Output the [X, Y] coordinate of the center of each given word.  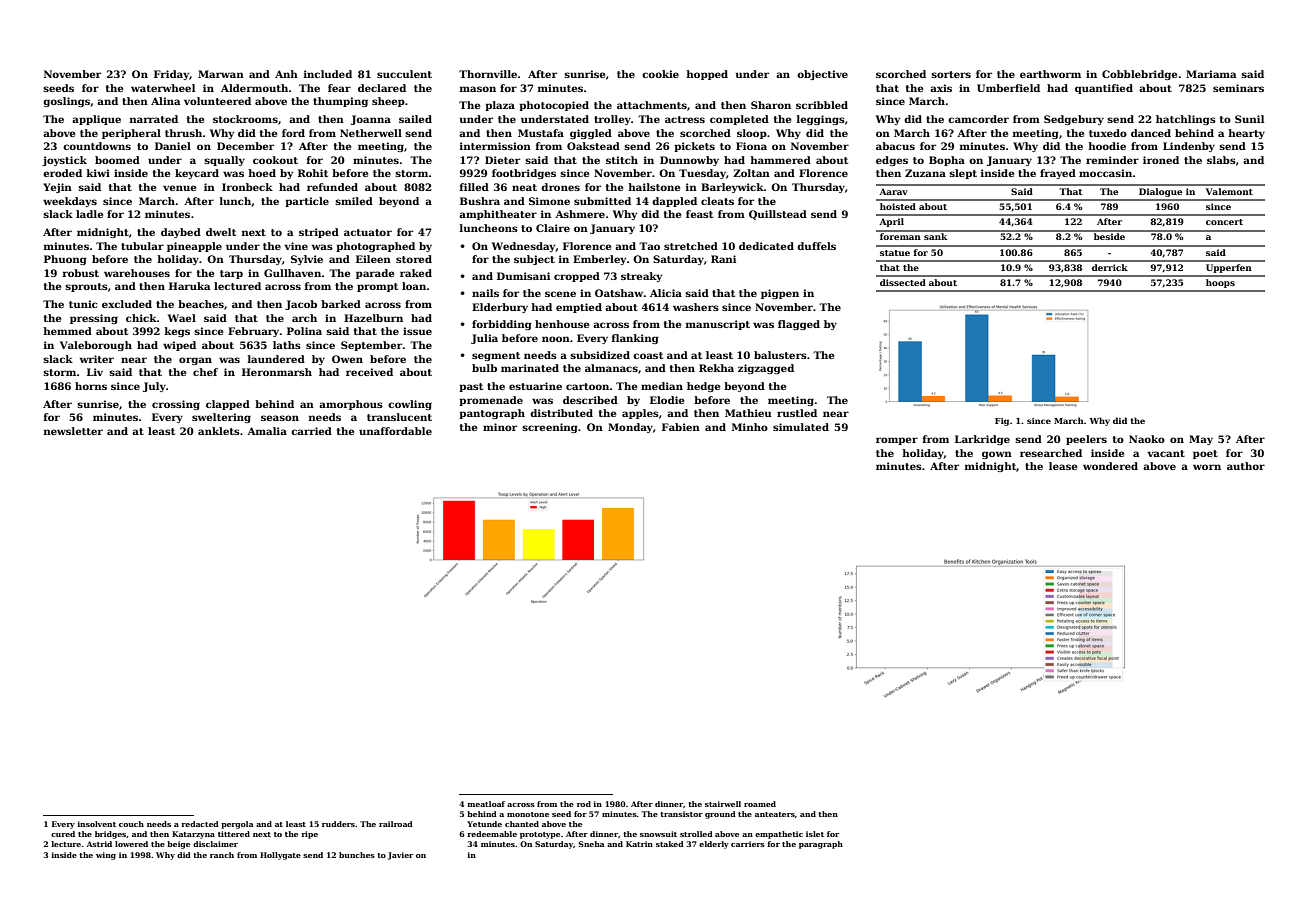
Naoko [1147, 439]
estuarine [535, 386]
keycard [197, 174]
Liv [95, 372]
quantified [1104, 89]
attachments [652, 105]
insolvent [96, 824]
